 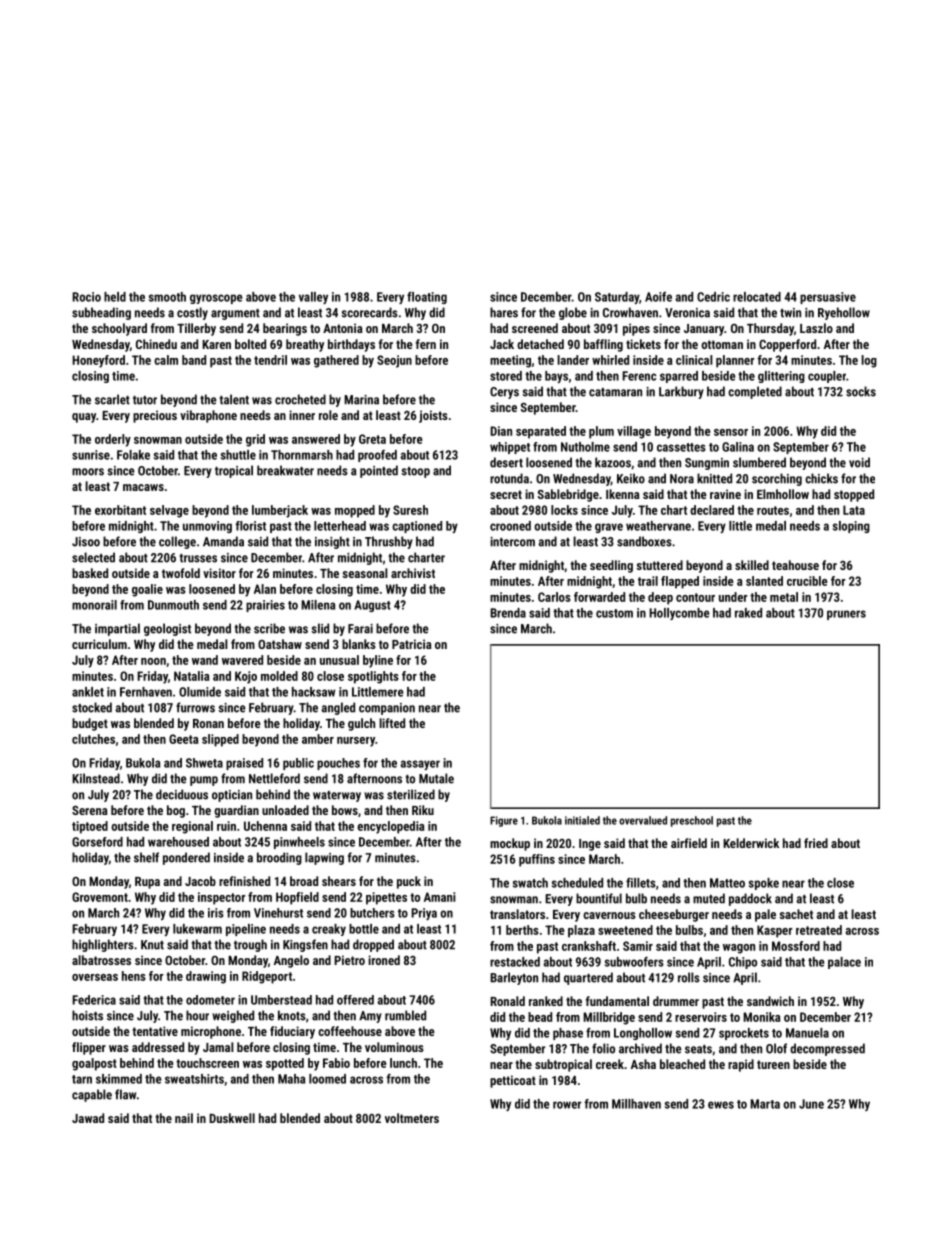 I want to click on bearings, so click(x=285, y=329).
